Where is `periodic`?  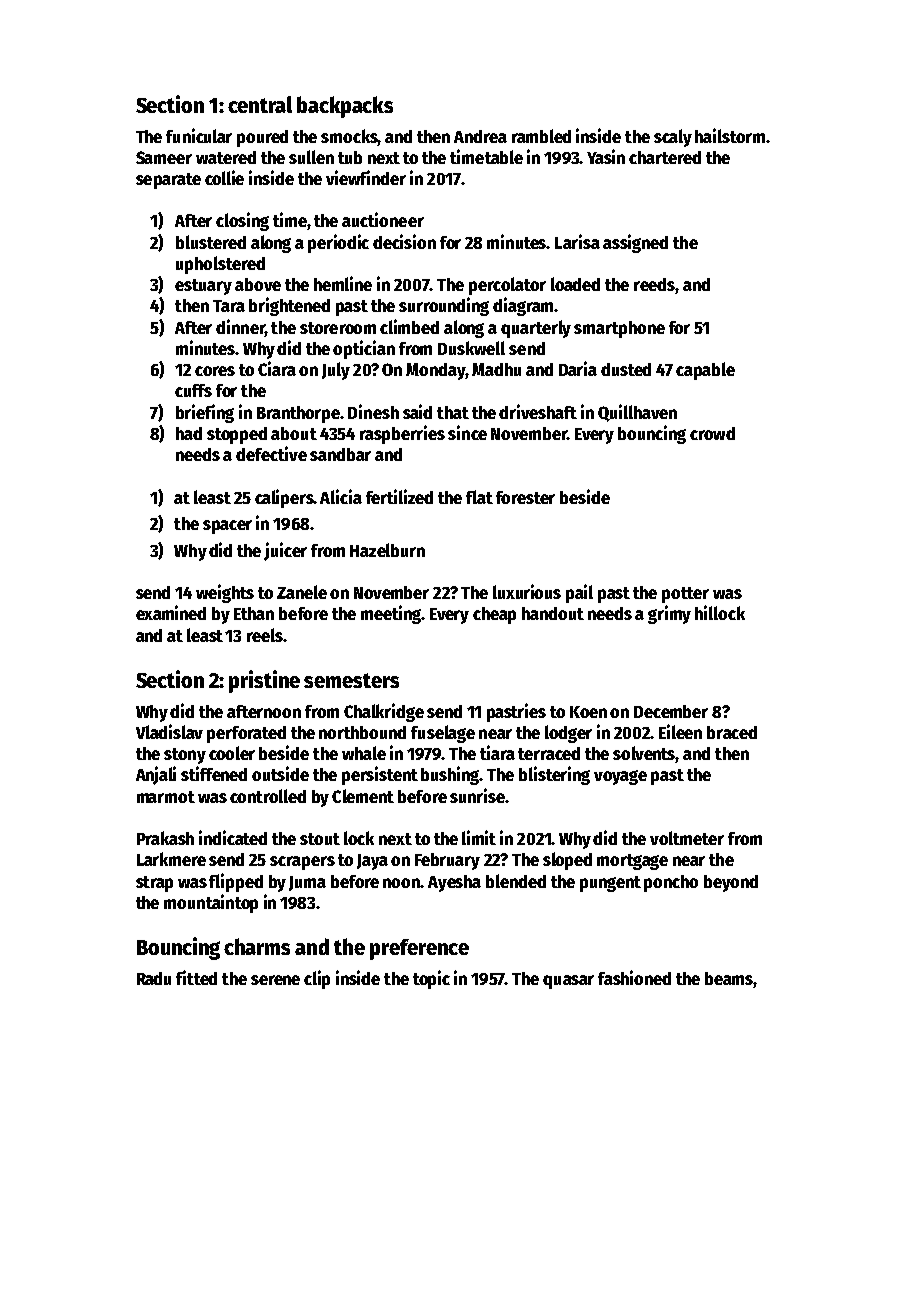
periodic is located at coordinates (338, 243).
